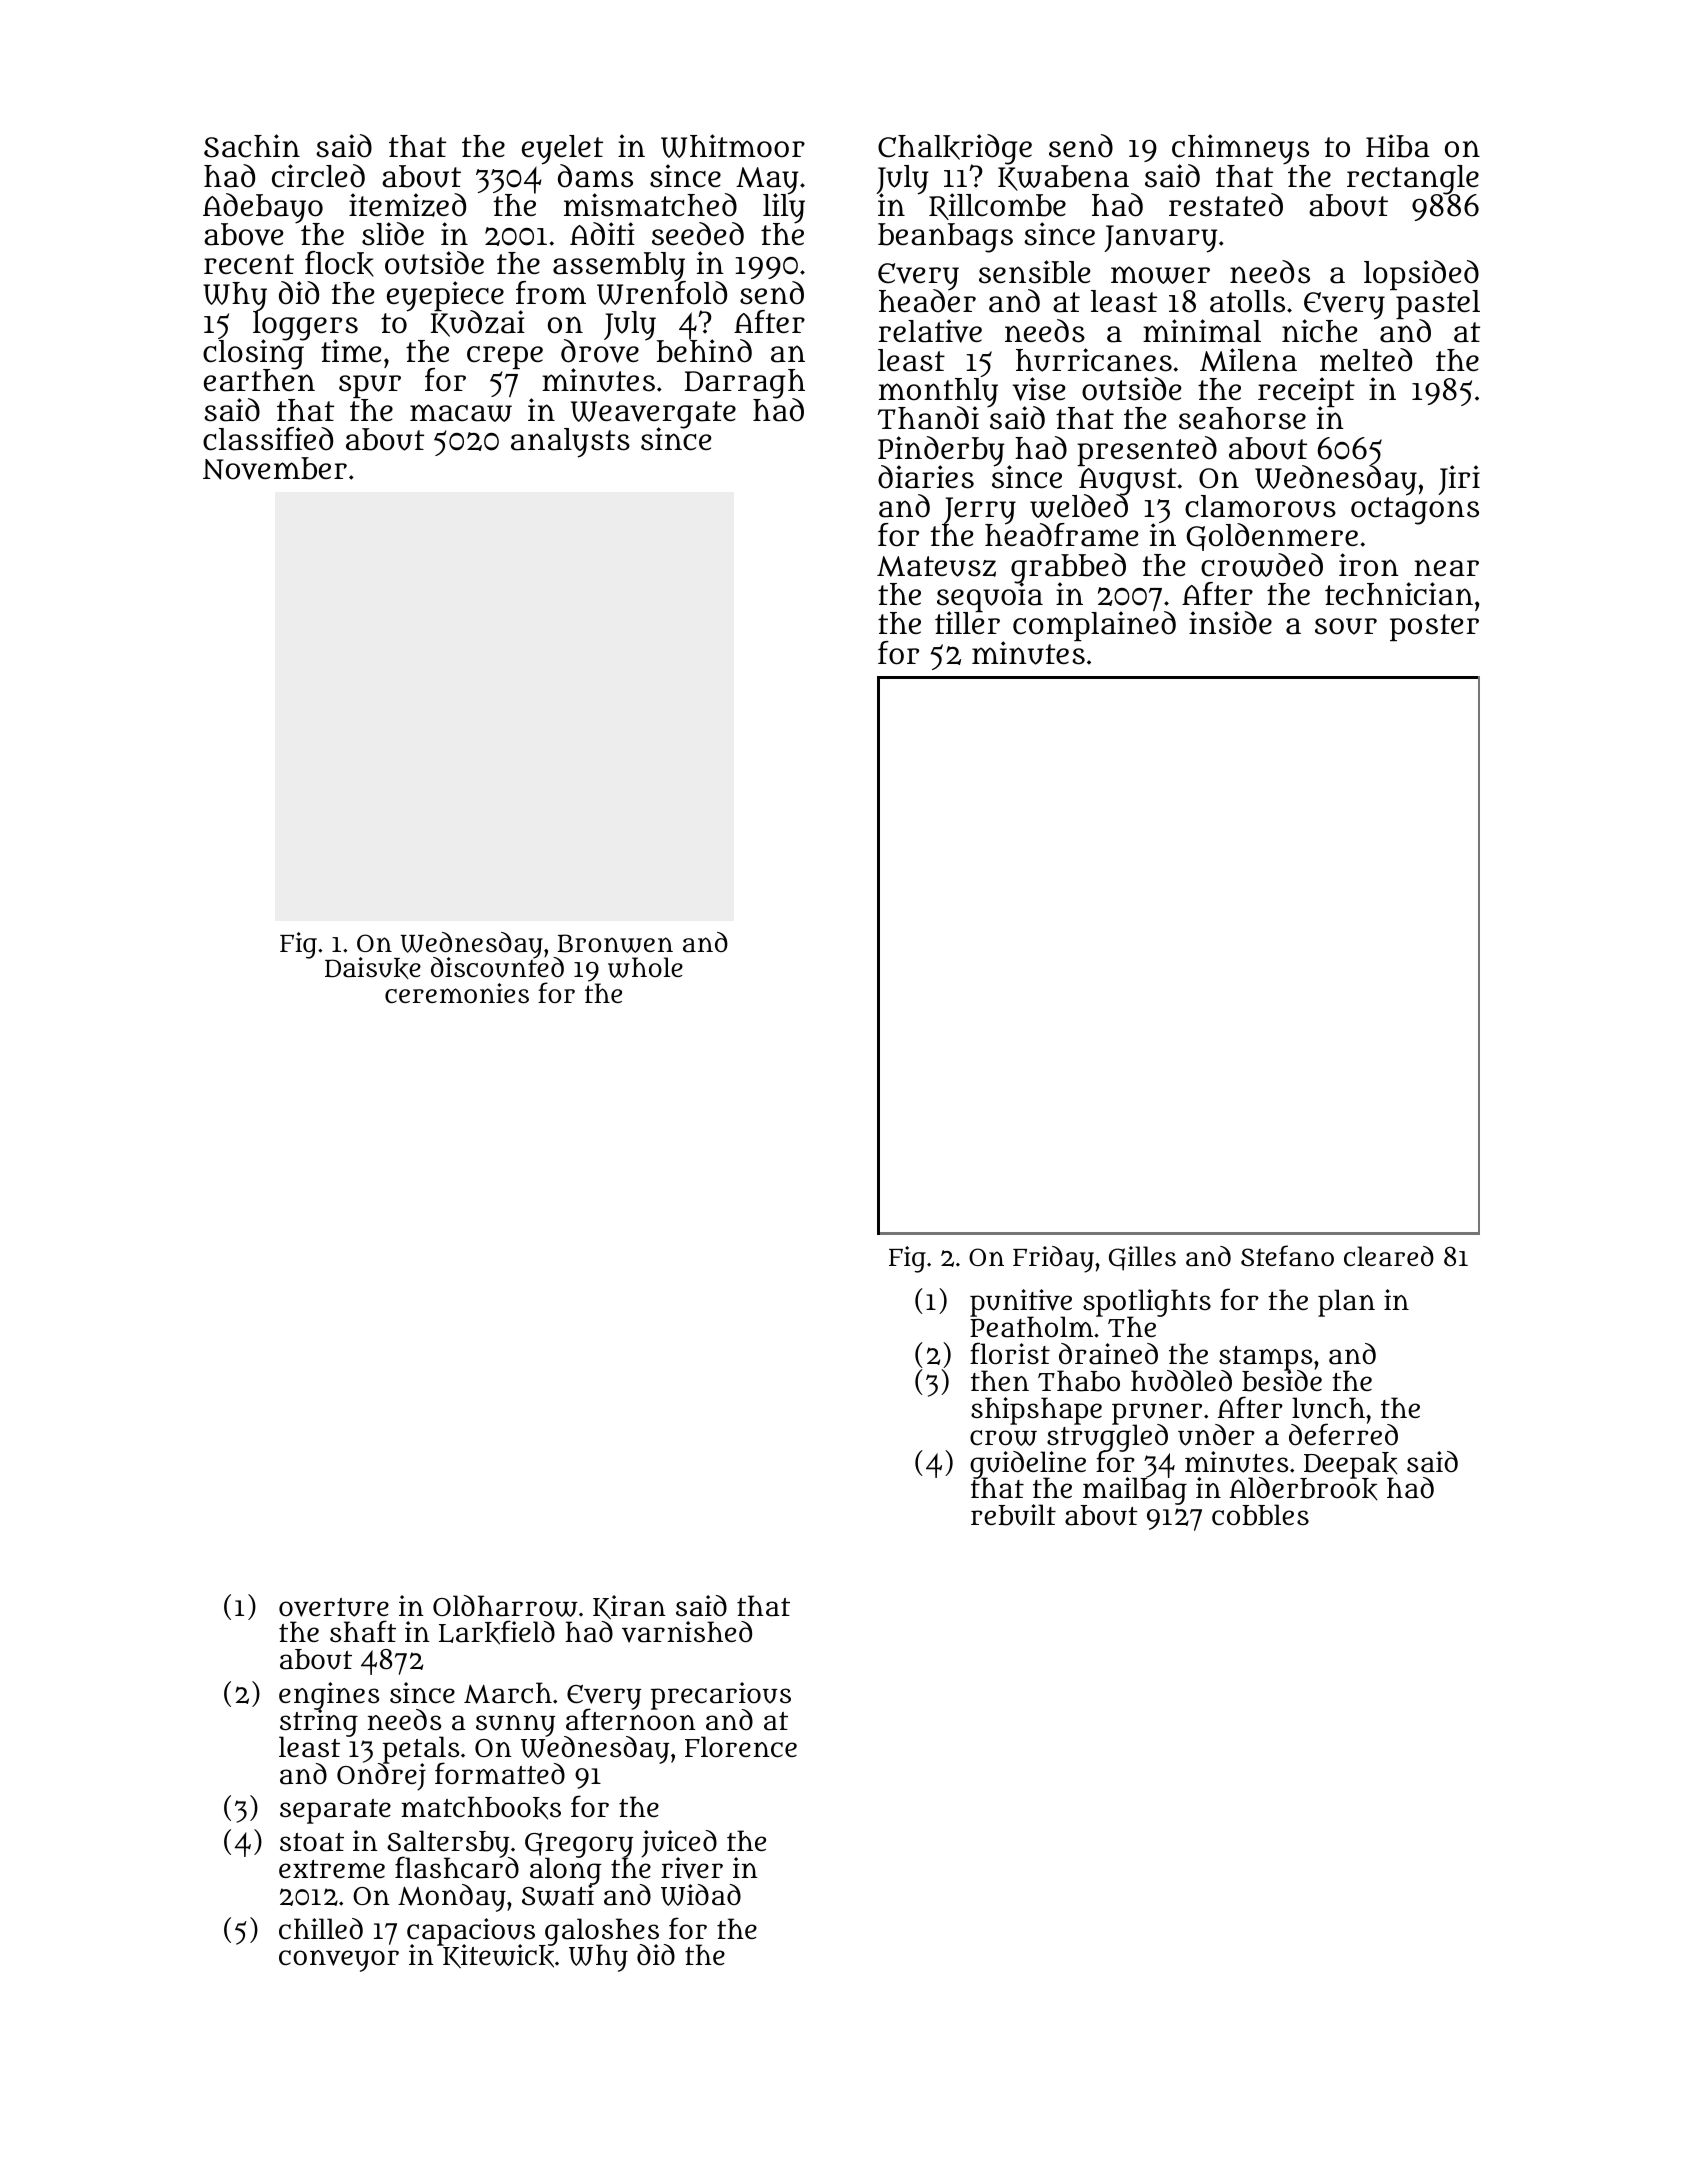  Describe the element at coordinates (1434, 627) in the image. I see `poster` at that location.
